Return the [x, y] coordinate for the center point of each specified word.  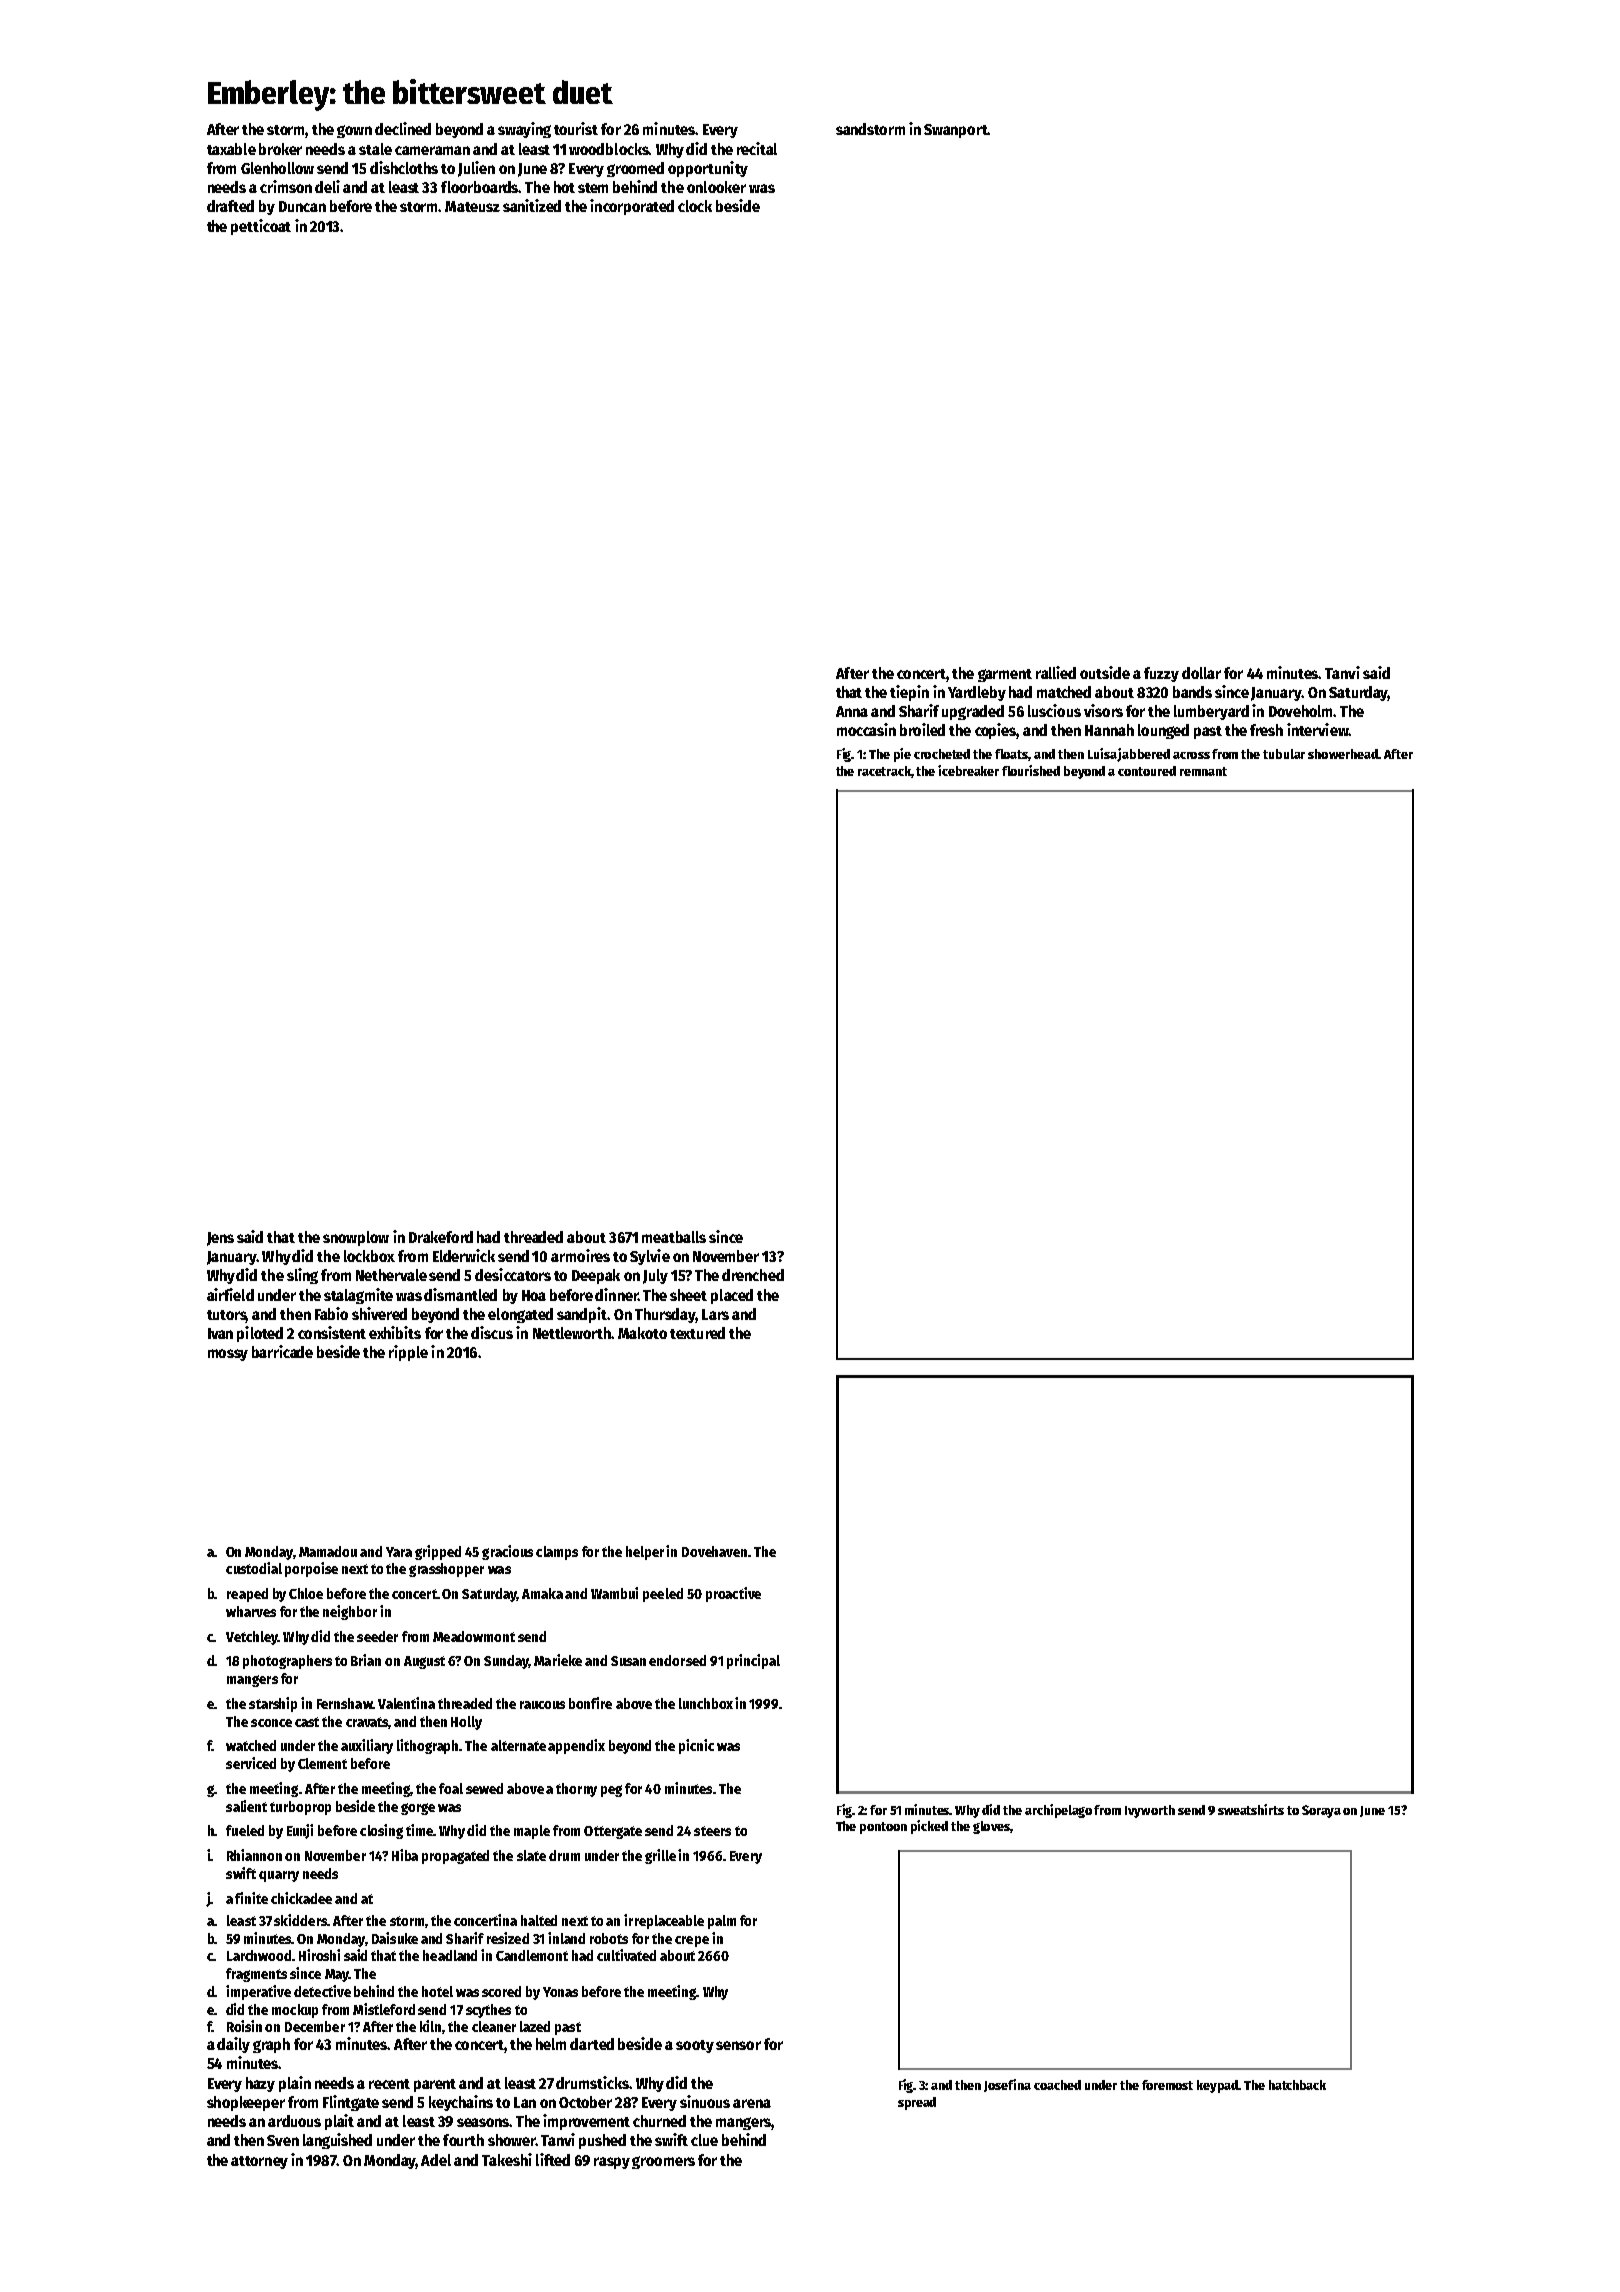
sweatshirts [1251, 1809]
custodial [254, 1568]
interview [1317, 729]
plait [339, 2122]
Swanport [956, 131]
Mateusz [472, 206]
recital [757, 148]
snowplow [356, 1238]
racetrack [884, 771]
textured [697, 1333]
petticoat [261, 227]
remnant [1203, 771]
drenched [753, 1275]
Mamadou [328, 1551]
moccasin [866, 729]
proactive [733, 1594]
